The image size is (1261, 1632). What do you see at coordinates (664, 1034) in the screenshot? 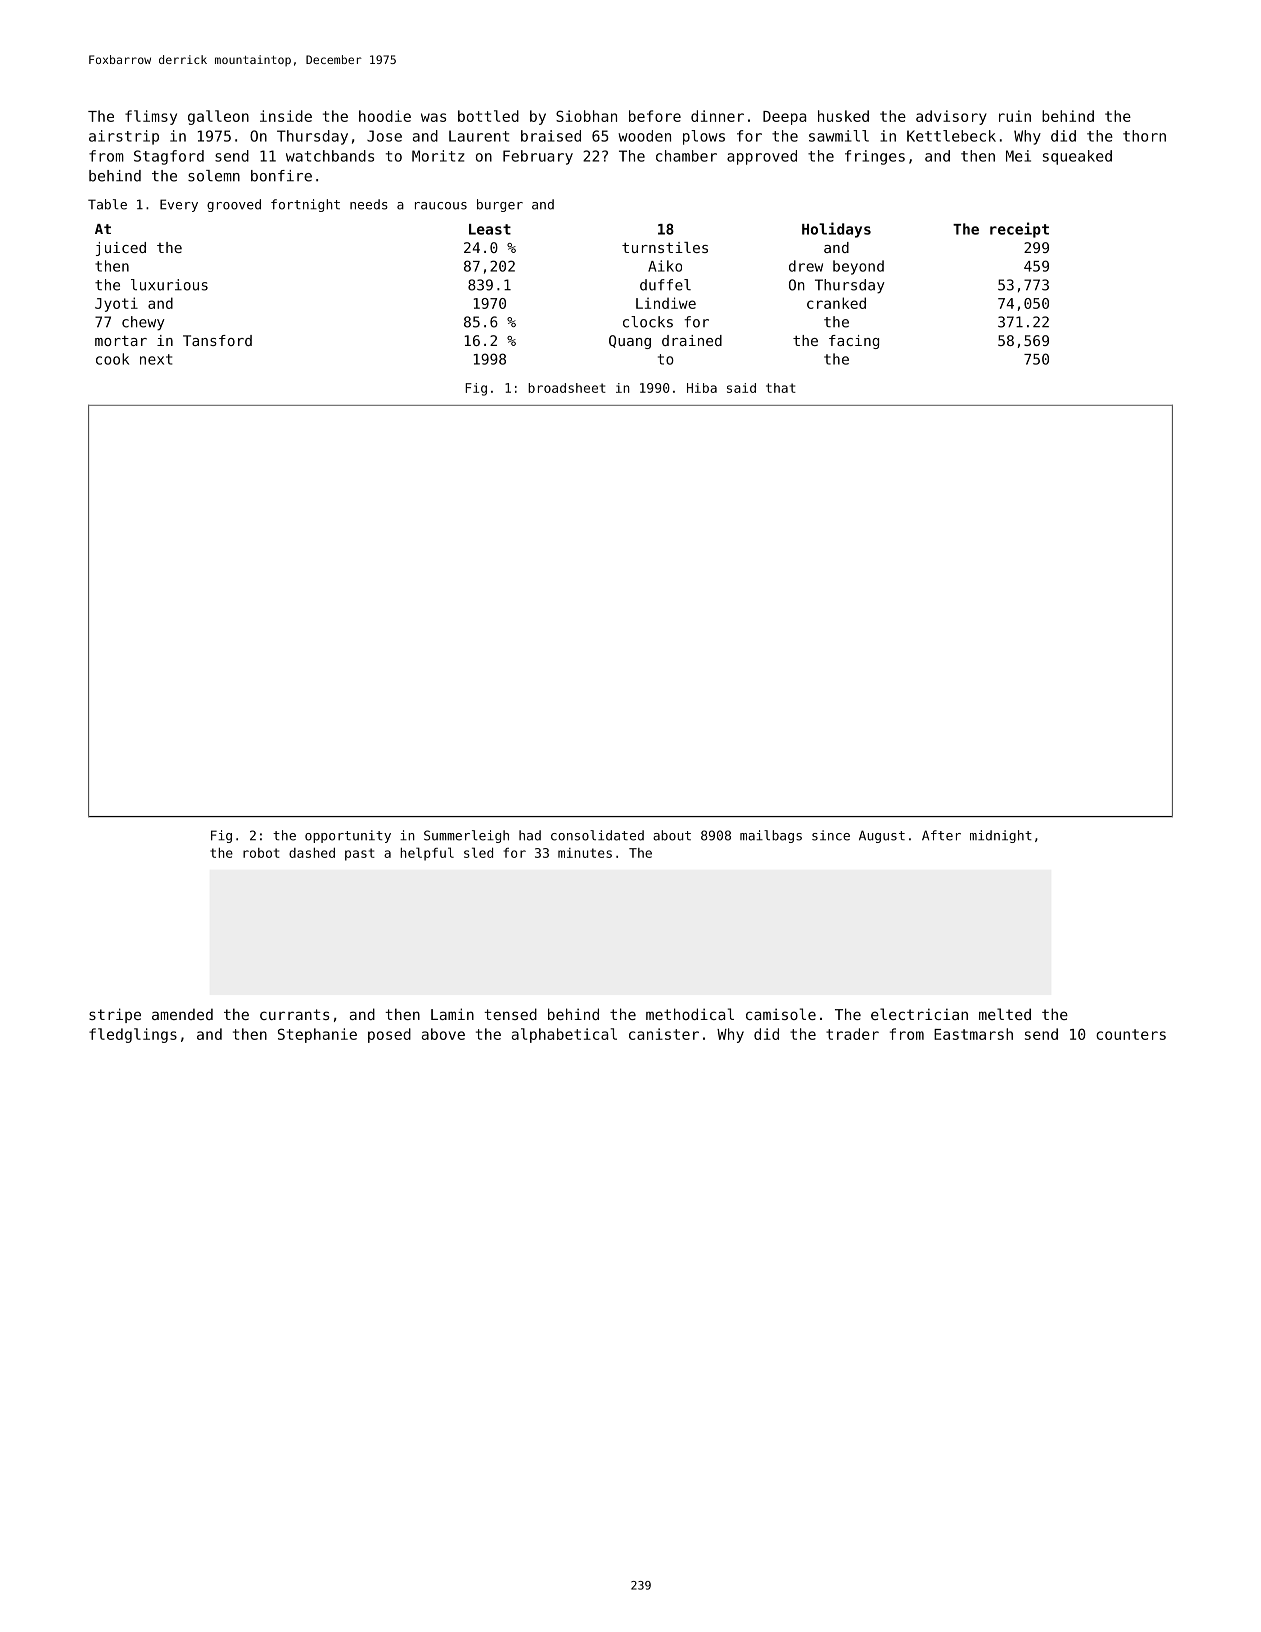
I see `canister` at bounding box center [664, 1034].
